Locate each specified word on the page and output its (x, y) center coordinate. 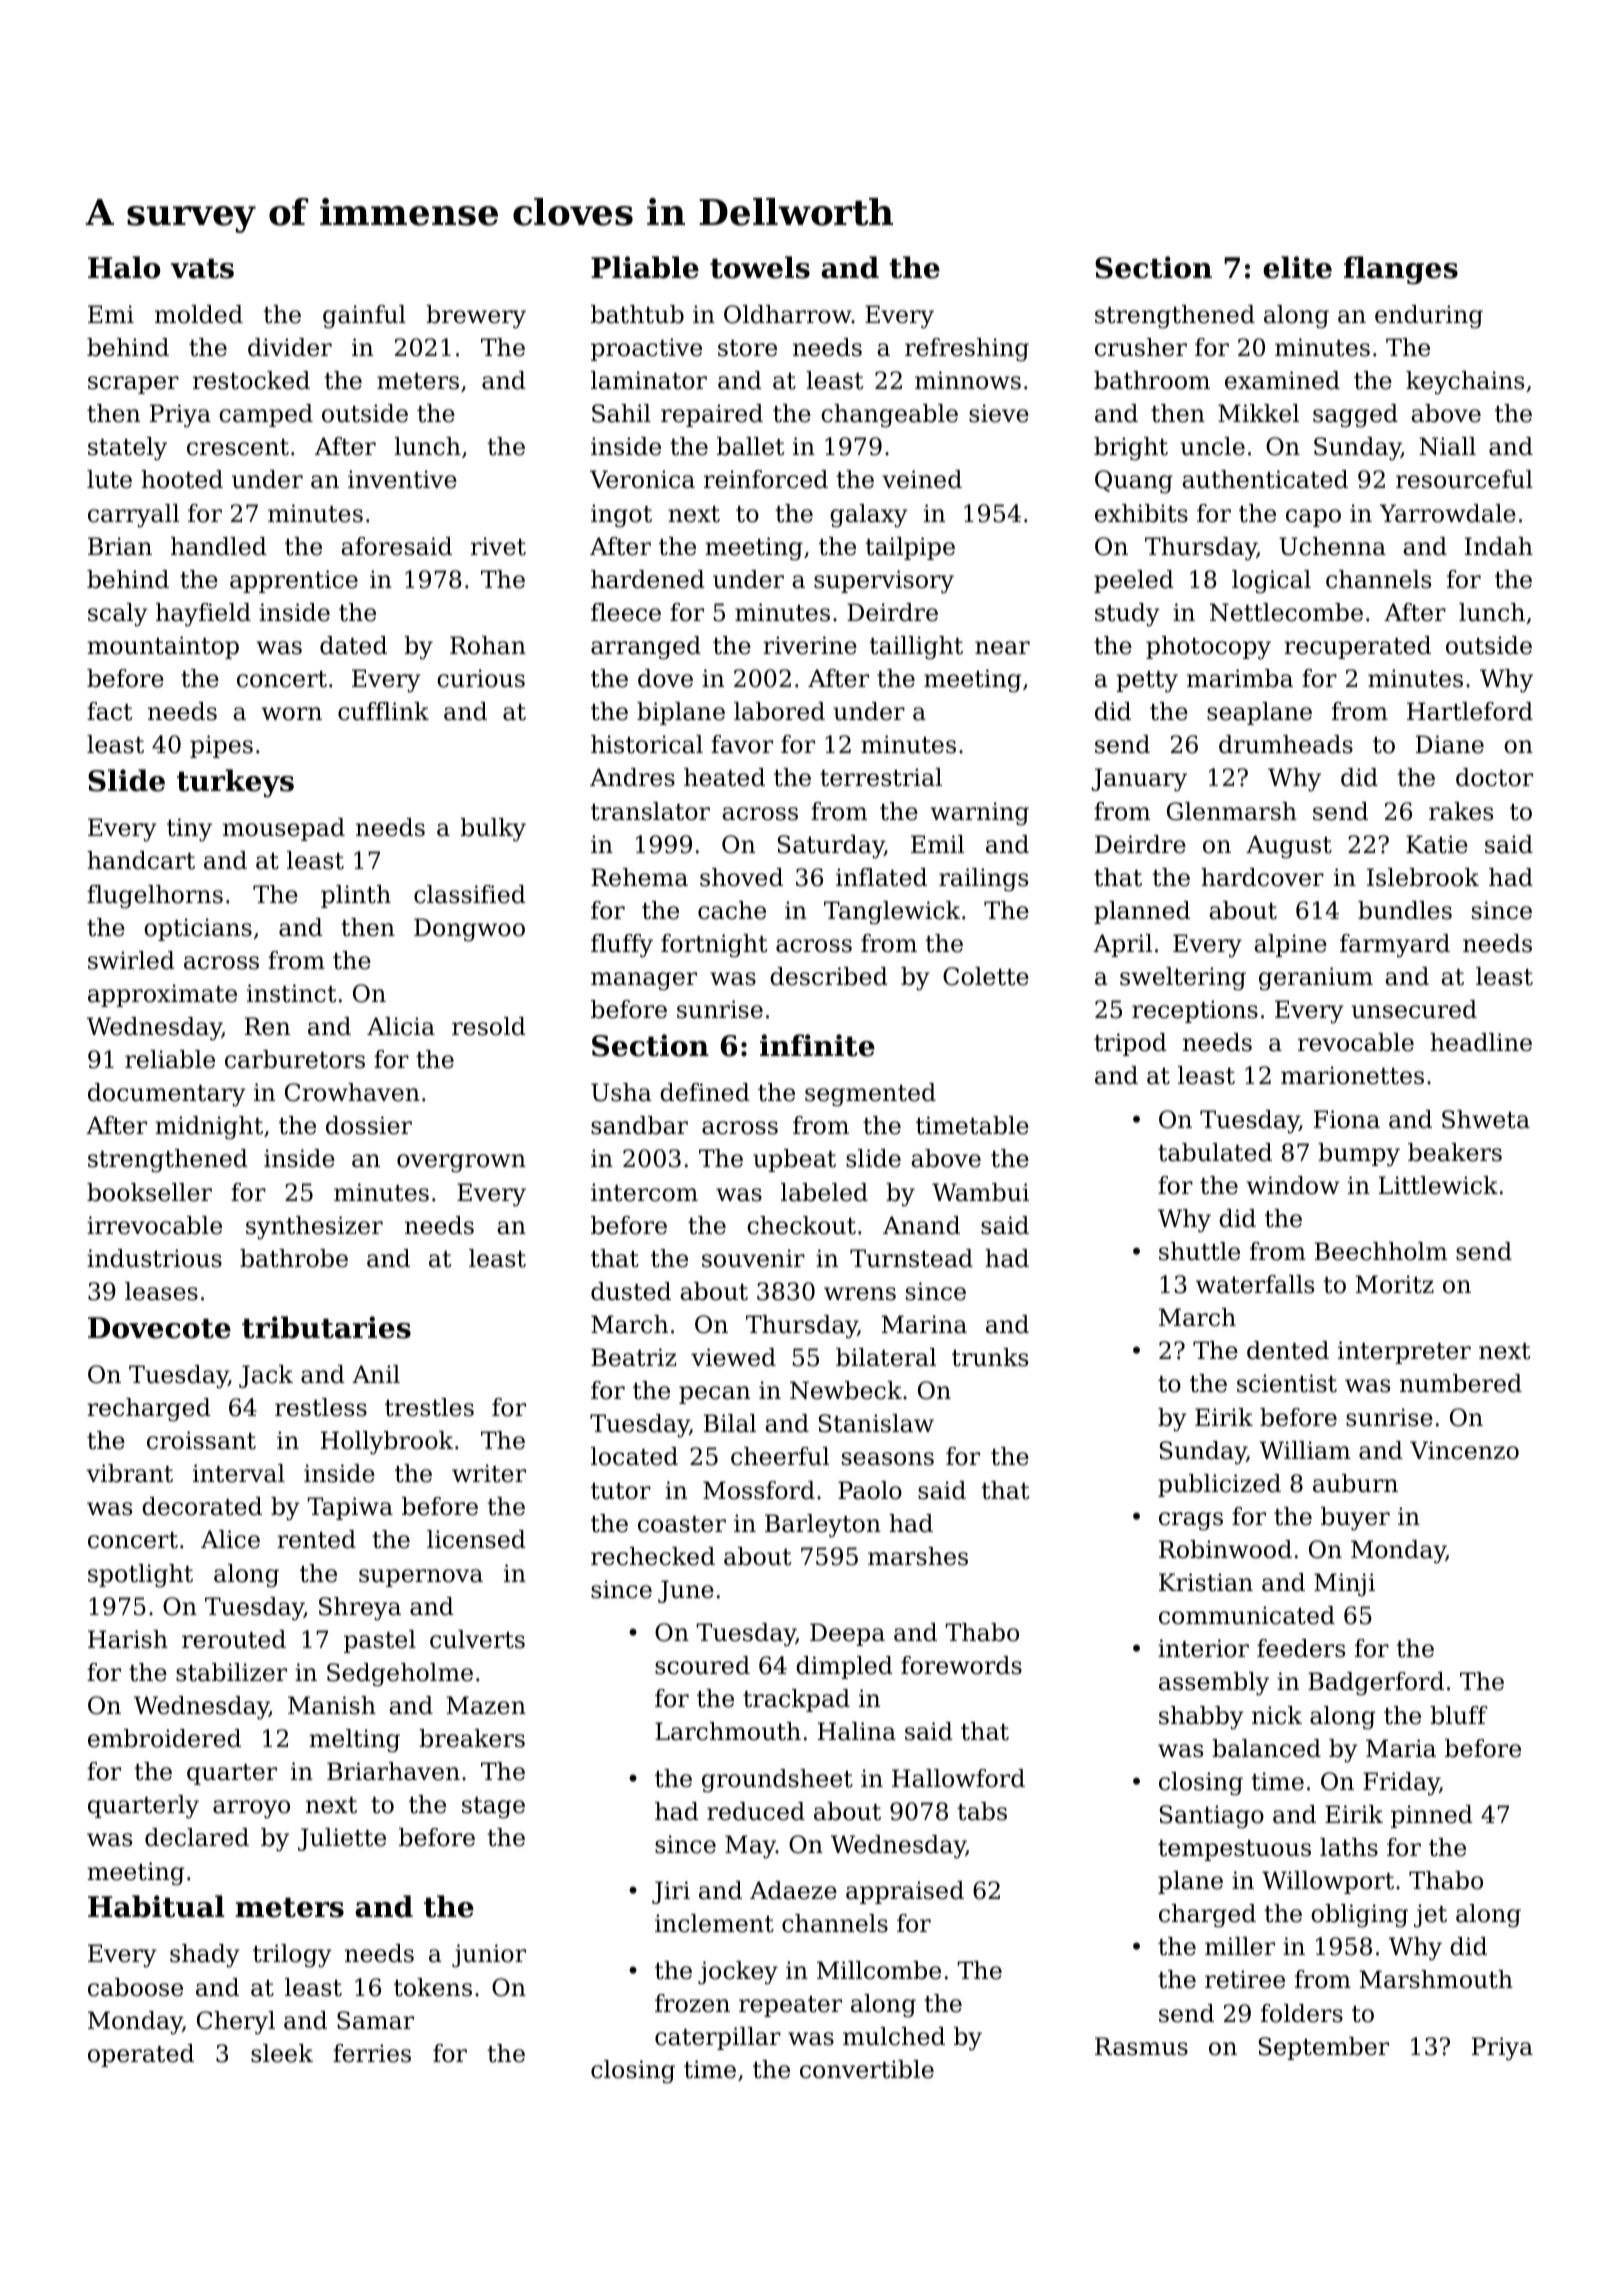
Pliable (645, 267)
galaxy (869, 516)
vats (202, 268)
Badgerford (1376, 1684)
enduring (1429, 317)
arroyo (251, 1809)
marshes (918, 1556)
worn (291, 714)
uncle (1212, 446)
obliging (1359, 1916)
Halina (857, 1731)
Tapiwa (350, 1508)
